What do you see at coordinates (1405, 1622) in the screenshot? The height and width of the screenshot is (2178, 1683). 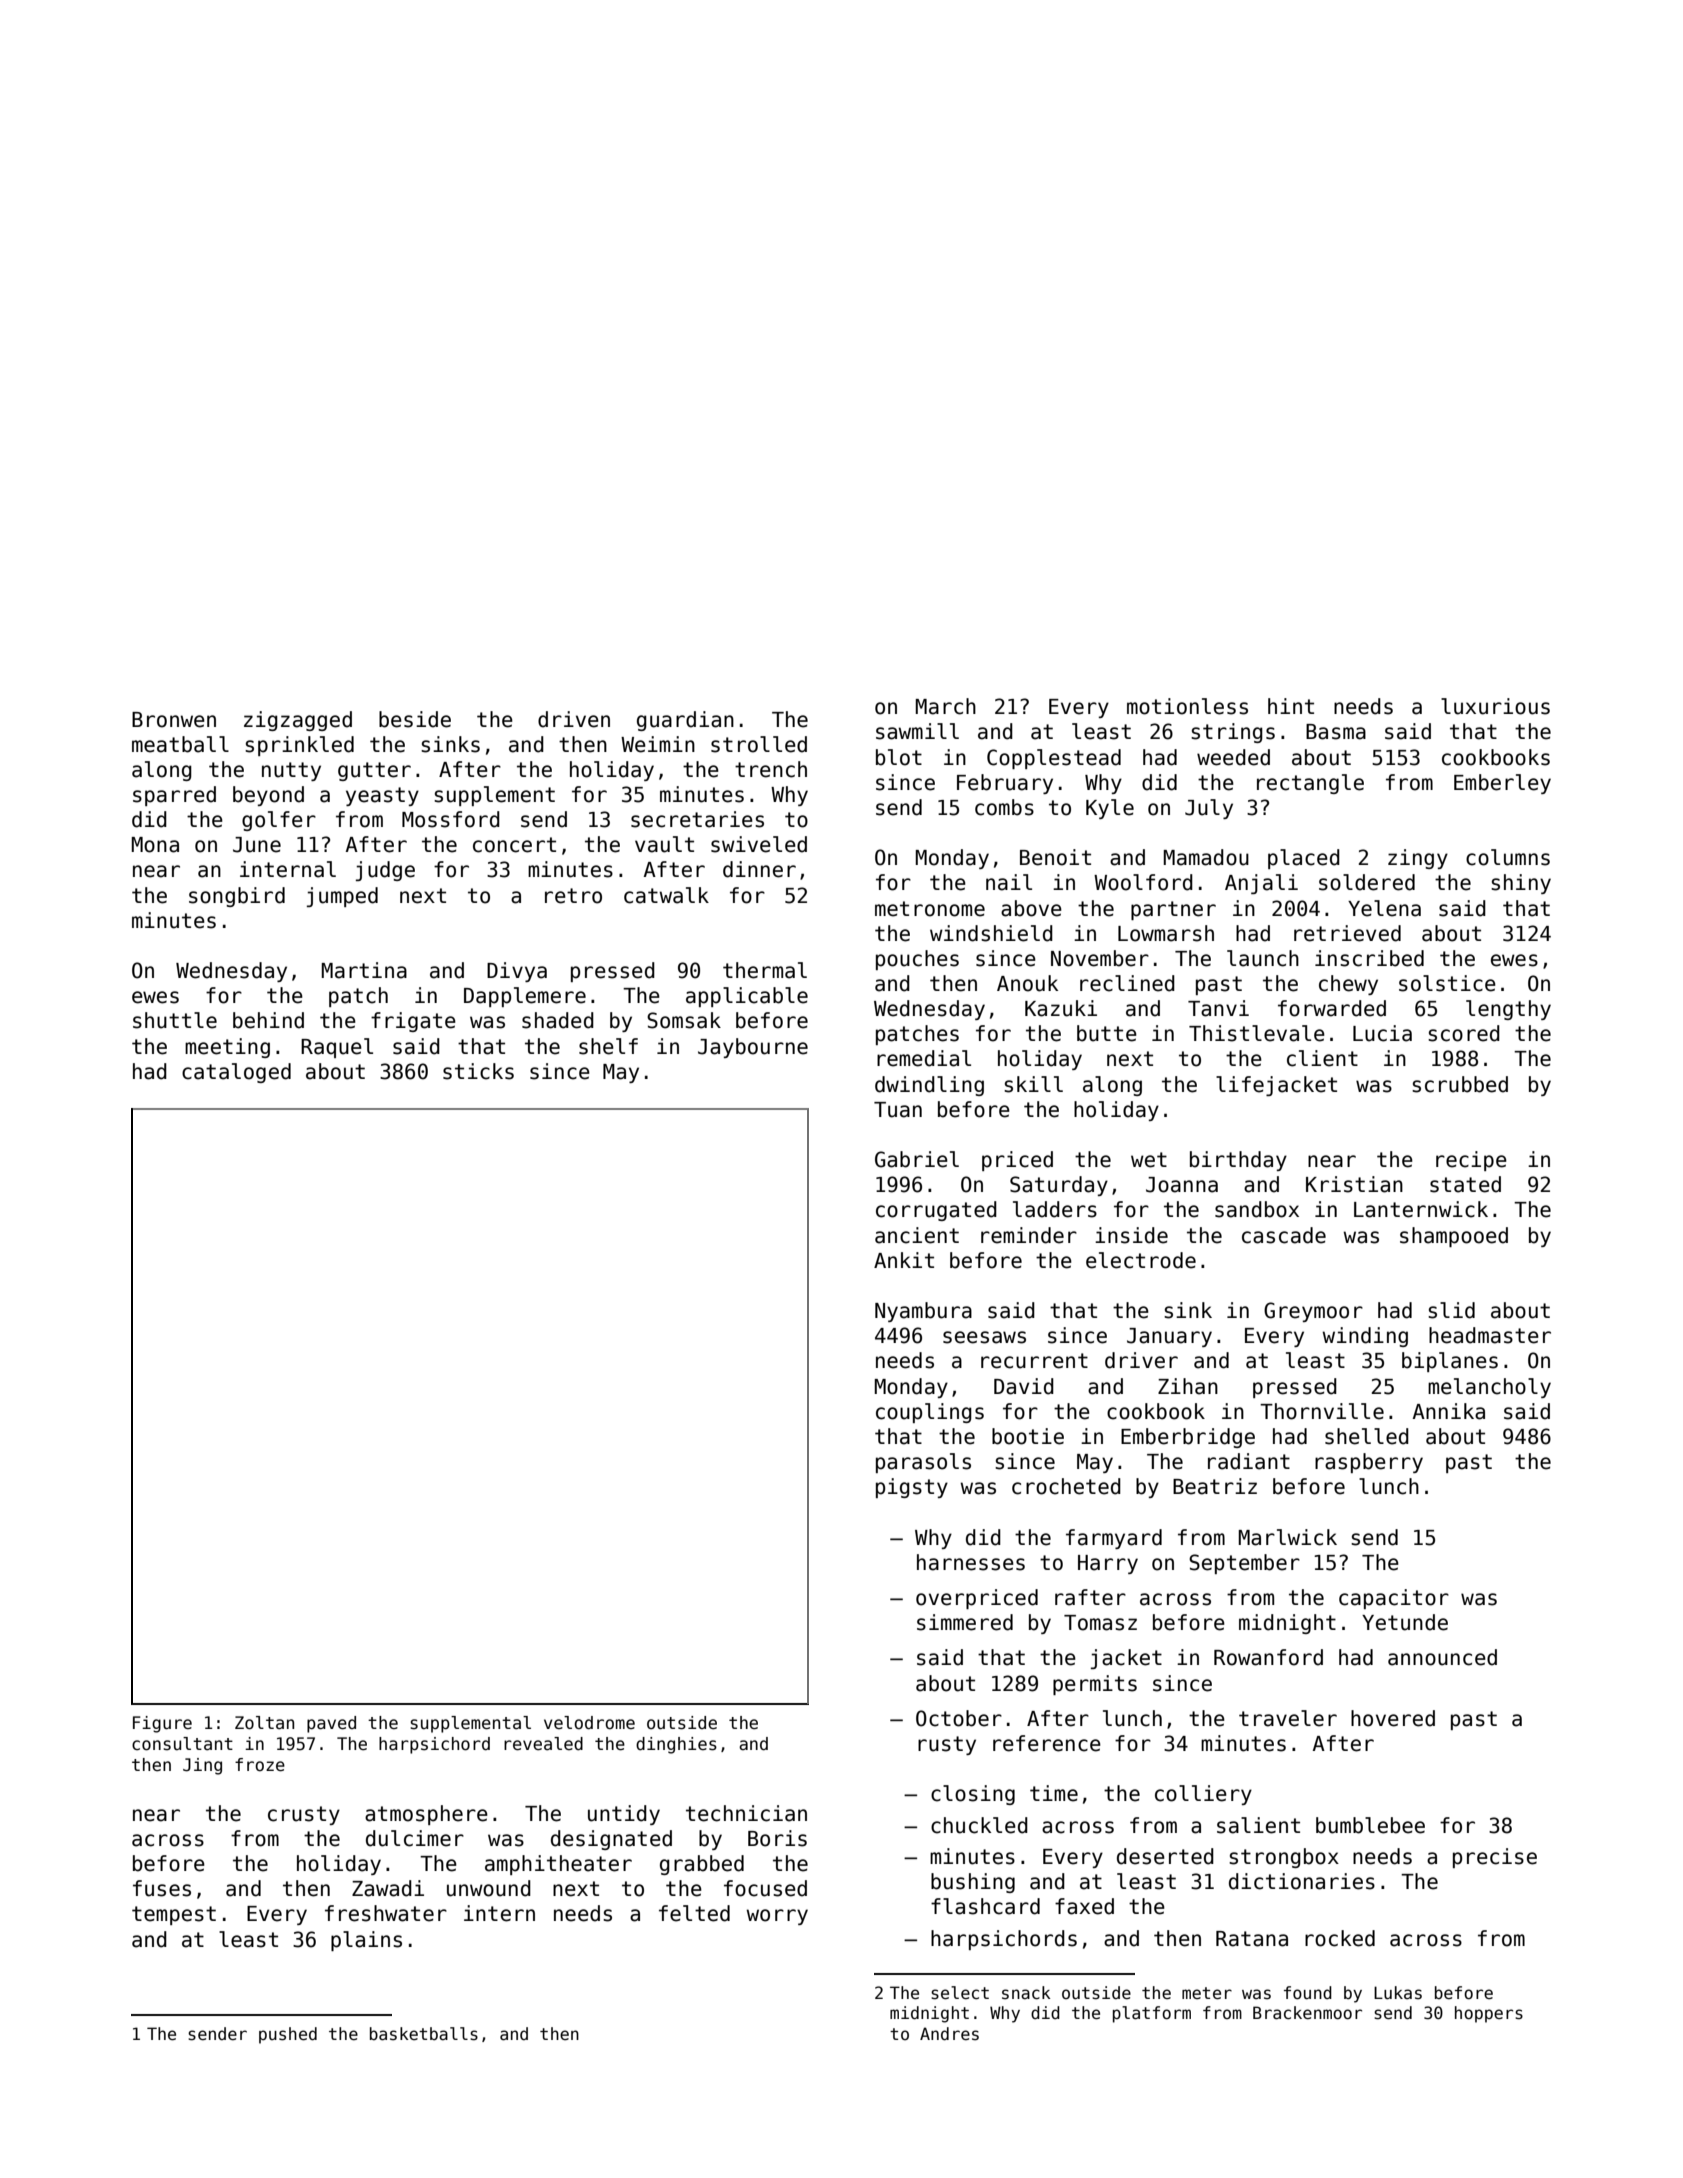 I see `Yetunde` at bounding box center [1405, 1622].
